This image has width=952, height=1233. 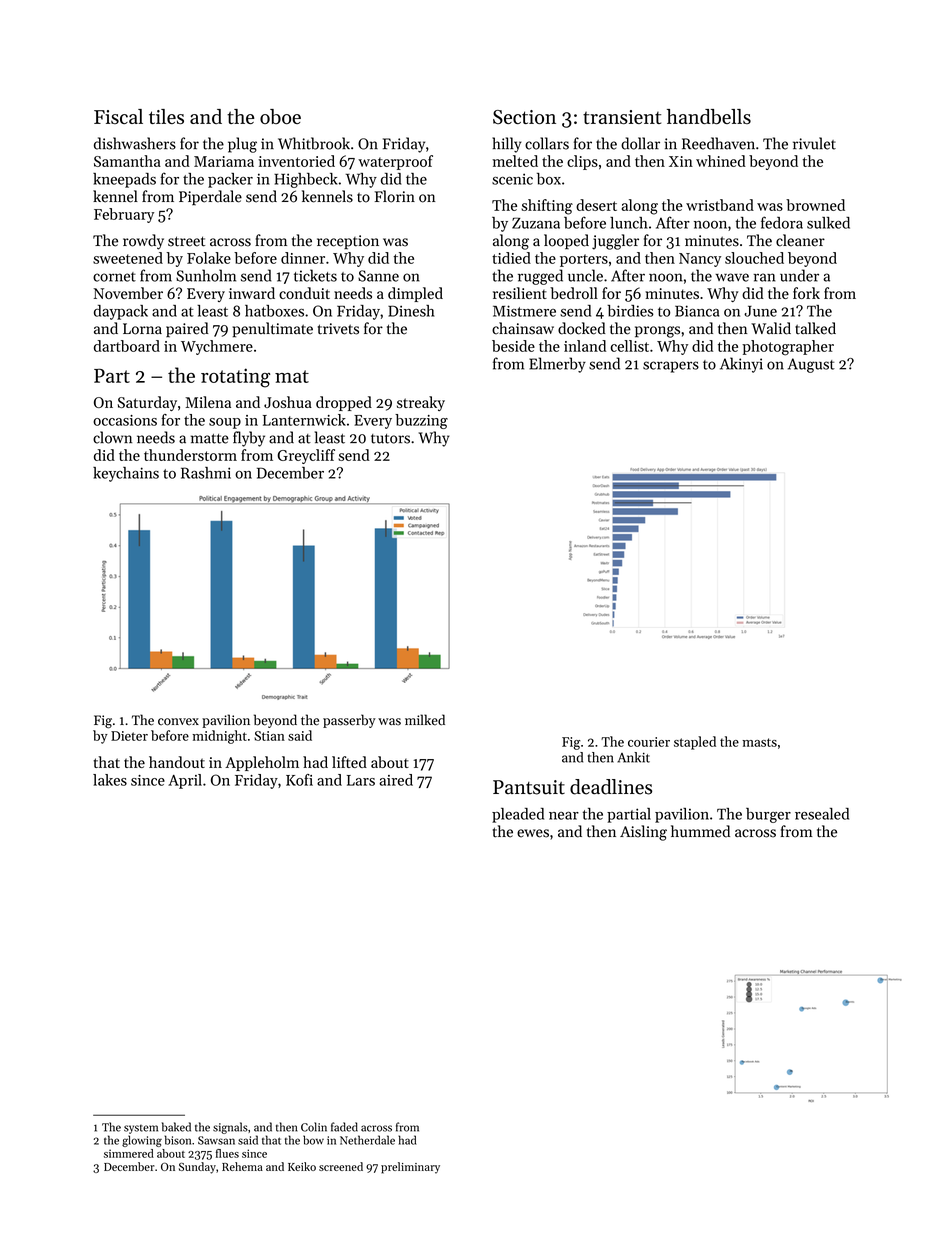 I want to click on shifting, so click(x=547, y=207).
